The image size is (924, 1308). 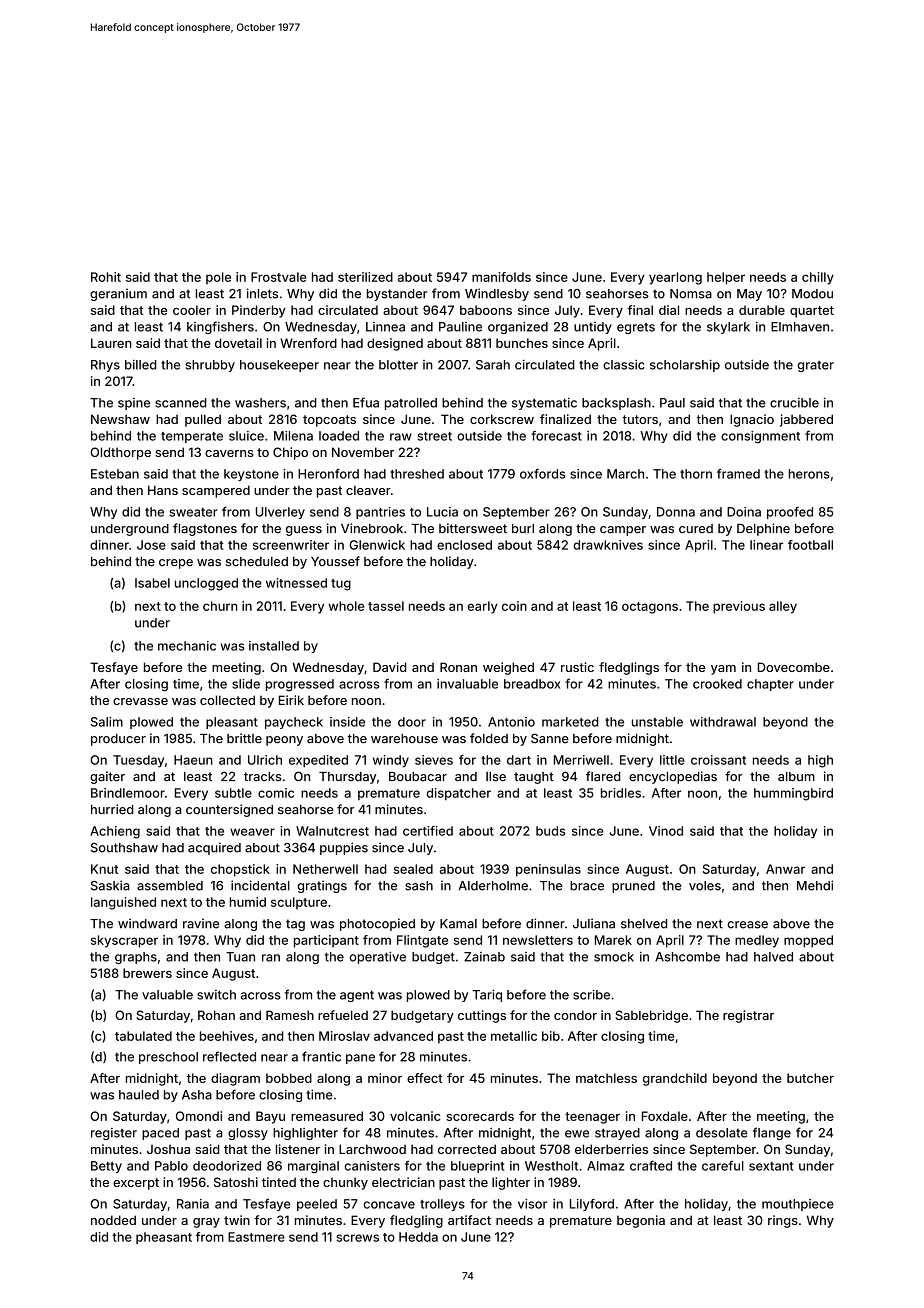 I want to click on graphs, so click(x=136, y=958).
